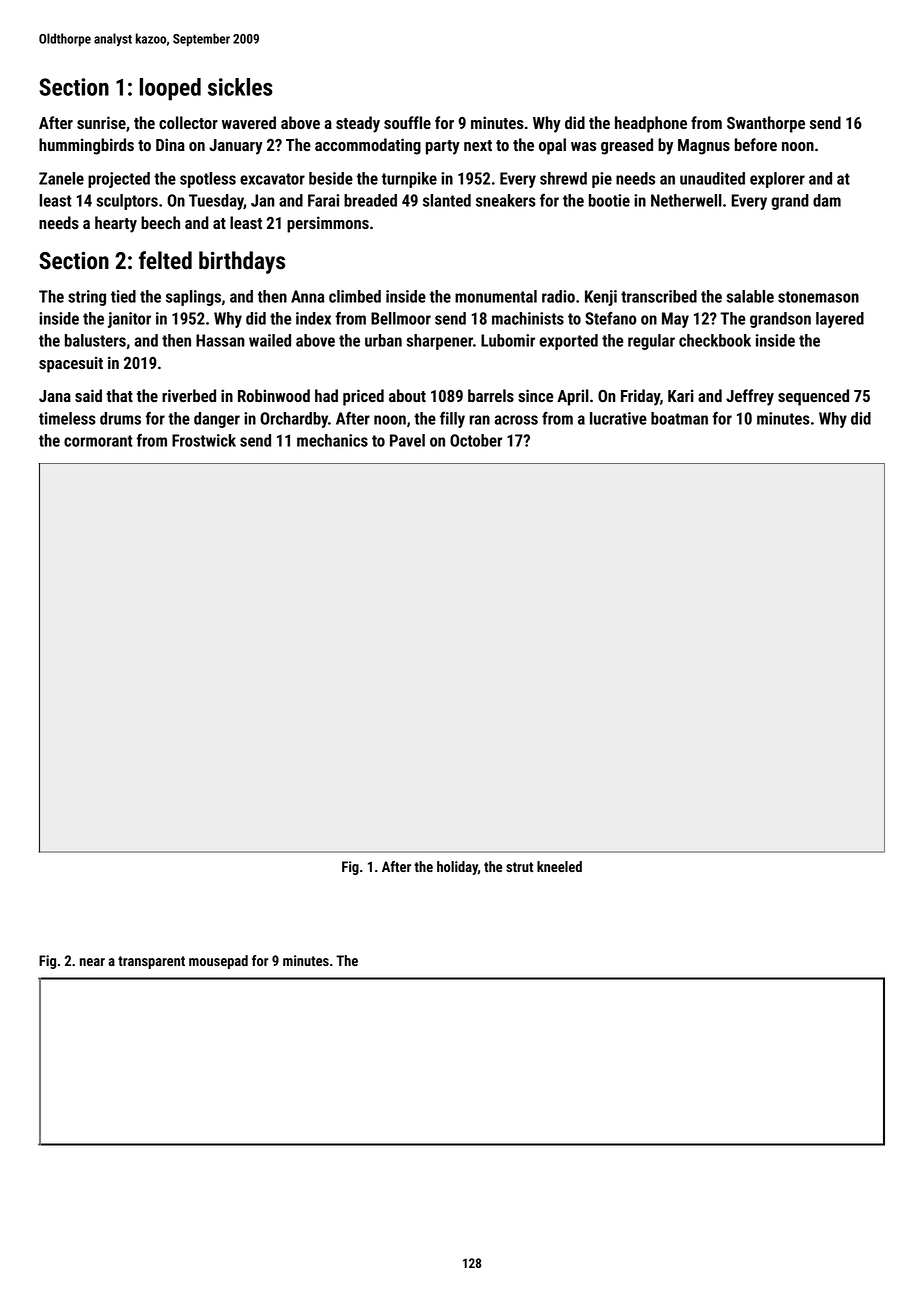 This screenshot has height=1308, width=924. Describe the element at coordinates (679, 418) in the screenshot. I see `boatman` at that location.
